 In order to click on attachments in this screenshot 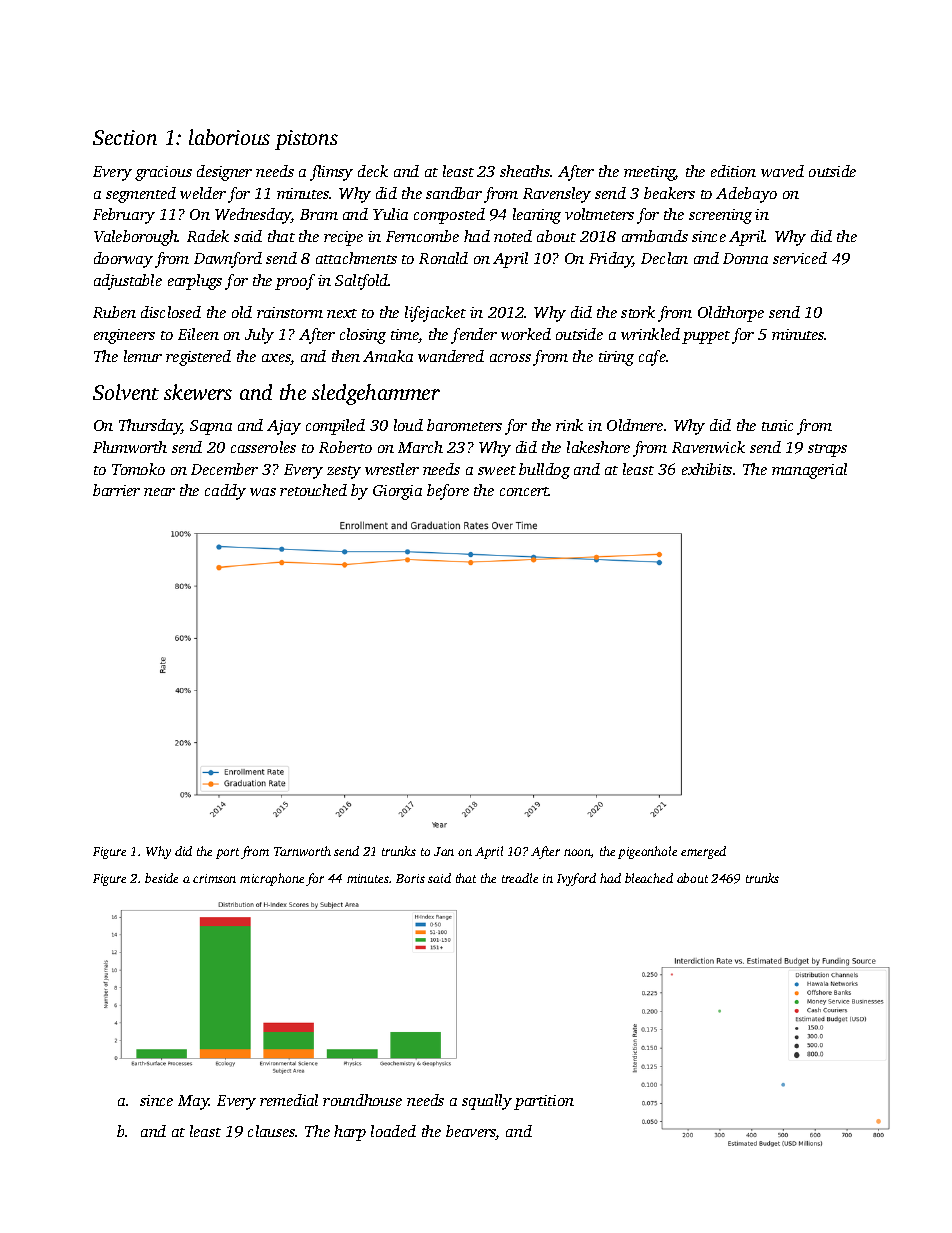, I will do `click(356, 258)`.
